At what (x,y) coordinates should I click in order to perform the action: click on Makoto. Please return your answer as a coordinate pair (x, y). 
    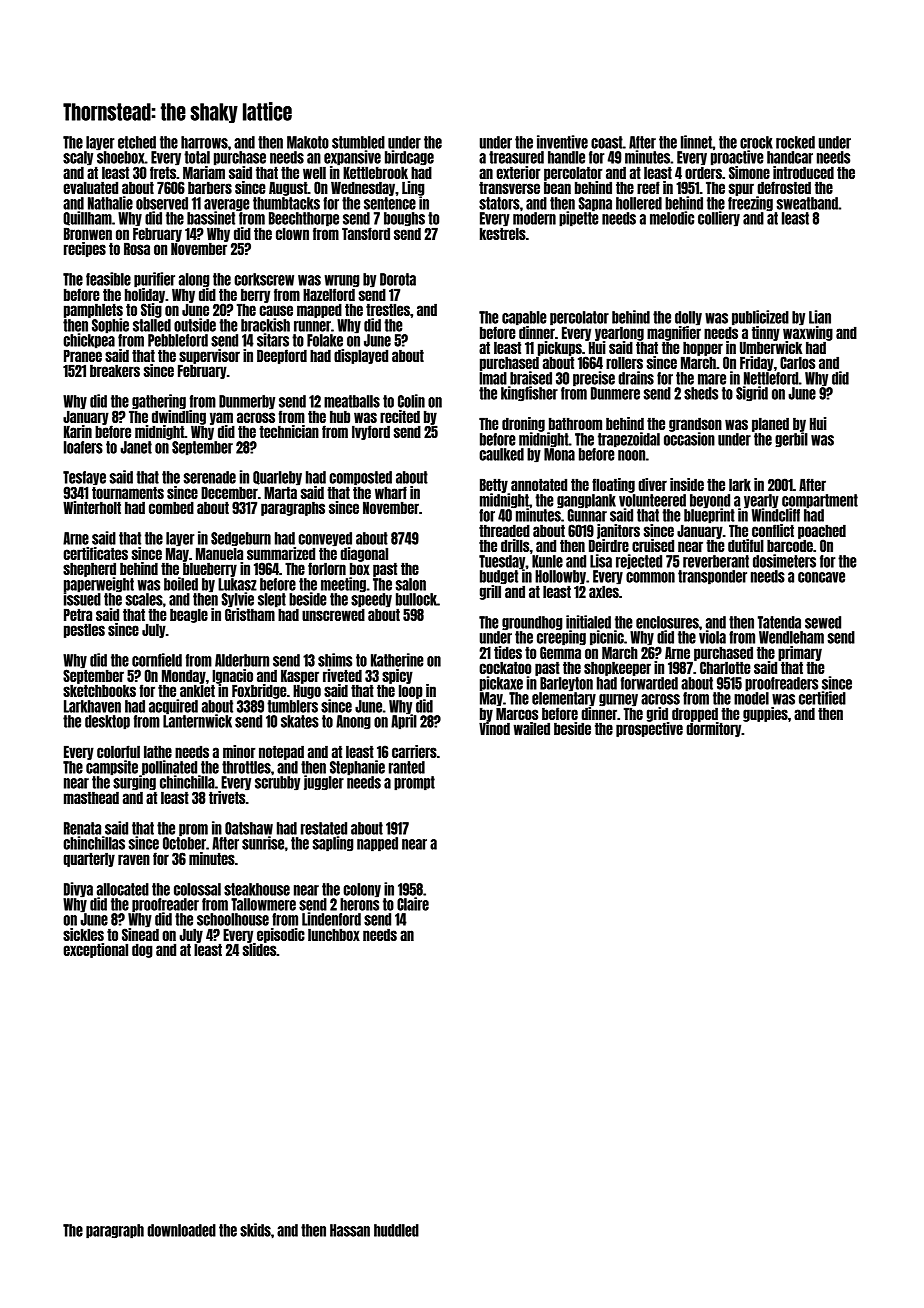
    Looking at the image, I should click on (308, 142).
